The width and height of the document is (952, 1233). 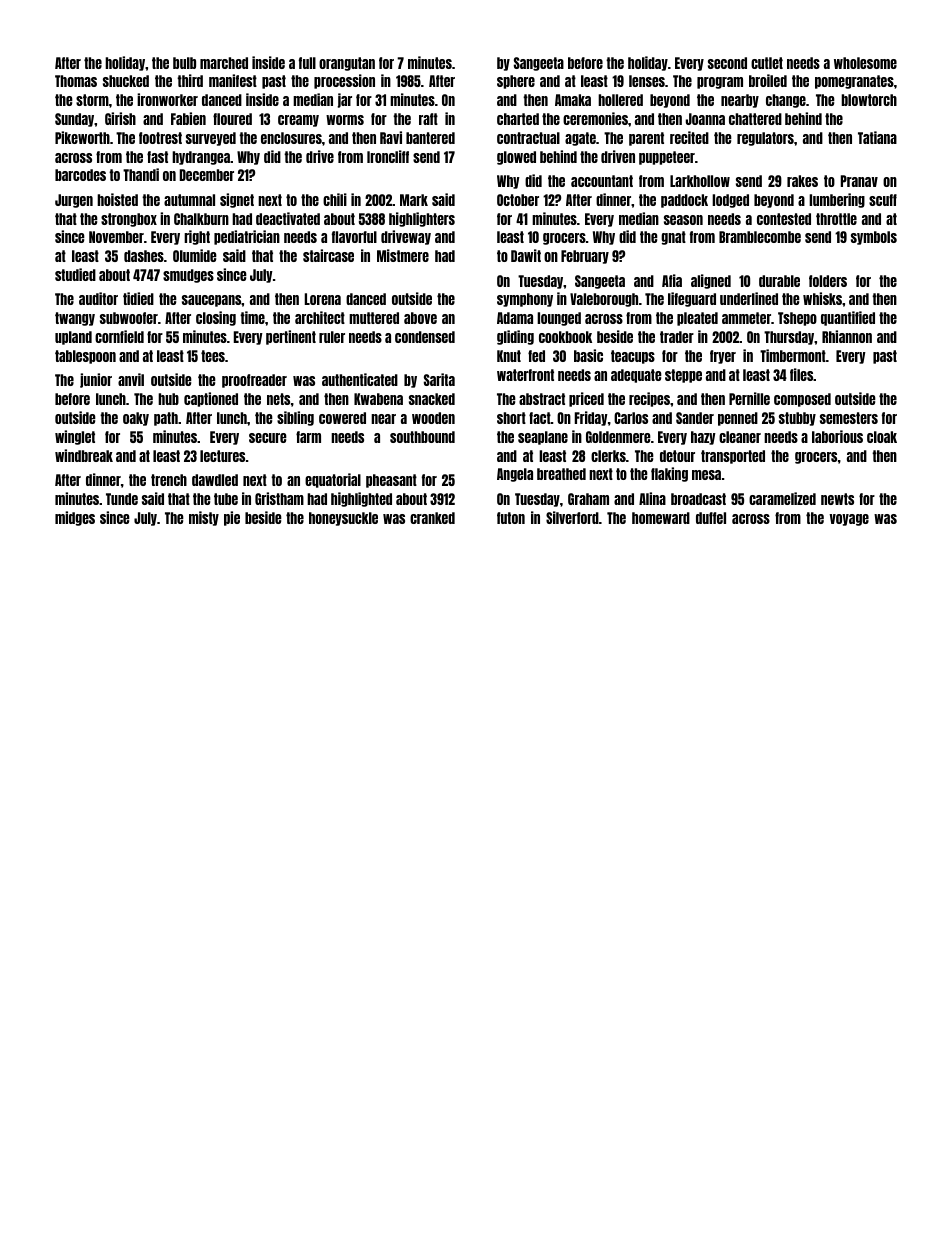 What do you see at coordinates (727, 63) in the document?
I see `second` at bounding box center [727, 63].
